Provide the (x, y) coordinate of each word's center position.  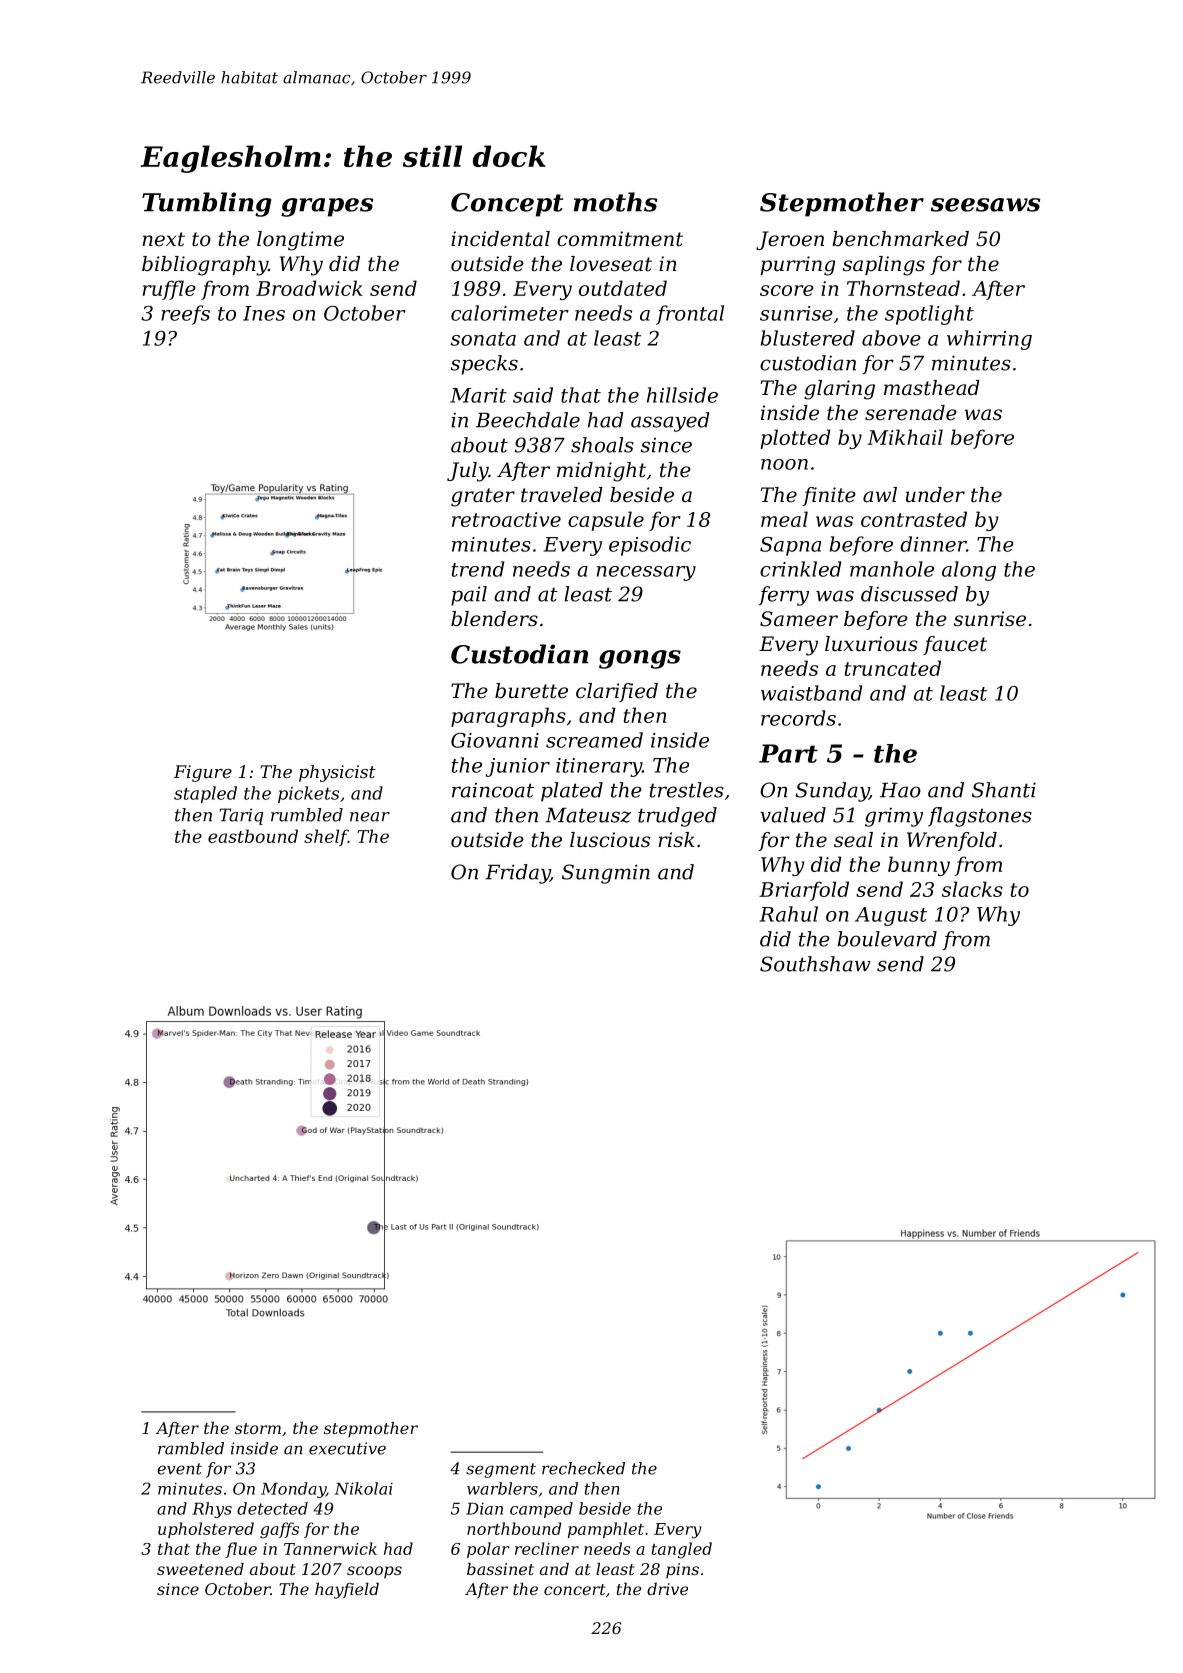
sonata (483, 339)
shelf (326, 838)
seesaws (985, 205)
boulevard (887, 939)
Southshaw (815, 964)
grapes (327, 207)
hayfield (347, 1591)
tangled (682, 1550)
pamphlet (606, 1530)
